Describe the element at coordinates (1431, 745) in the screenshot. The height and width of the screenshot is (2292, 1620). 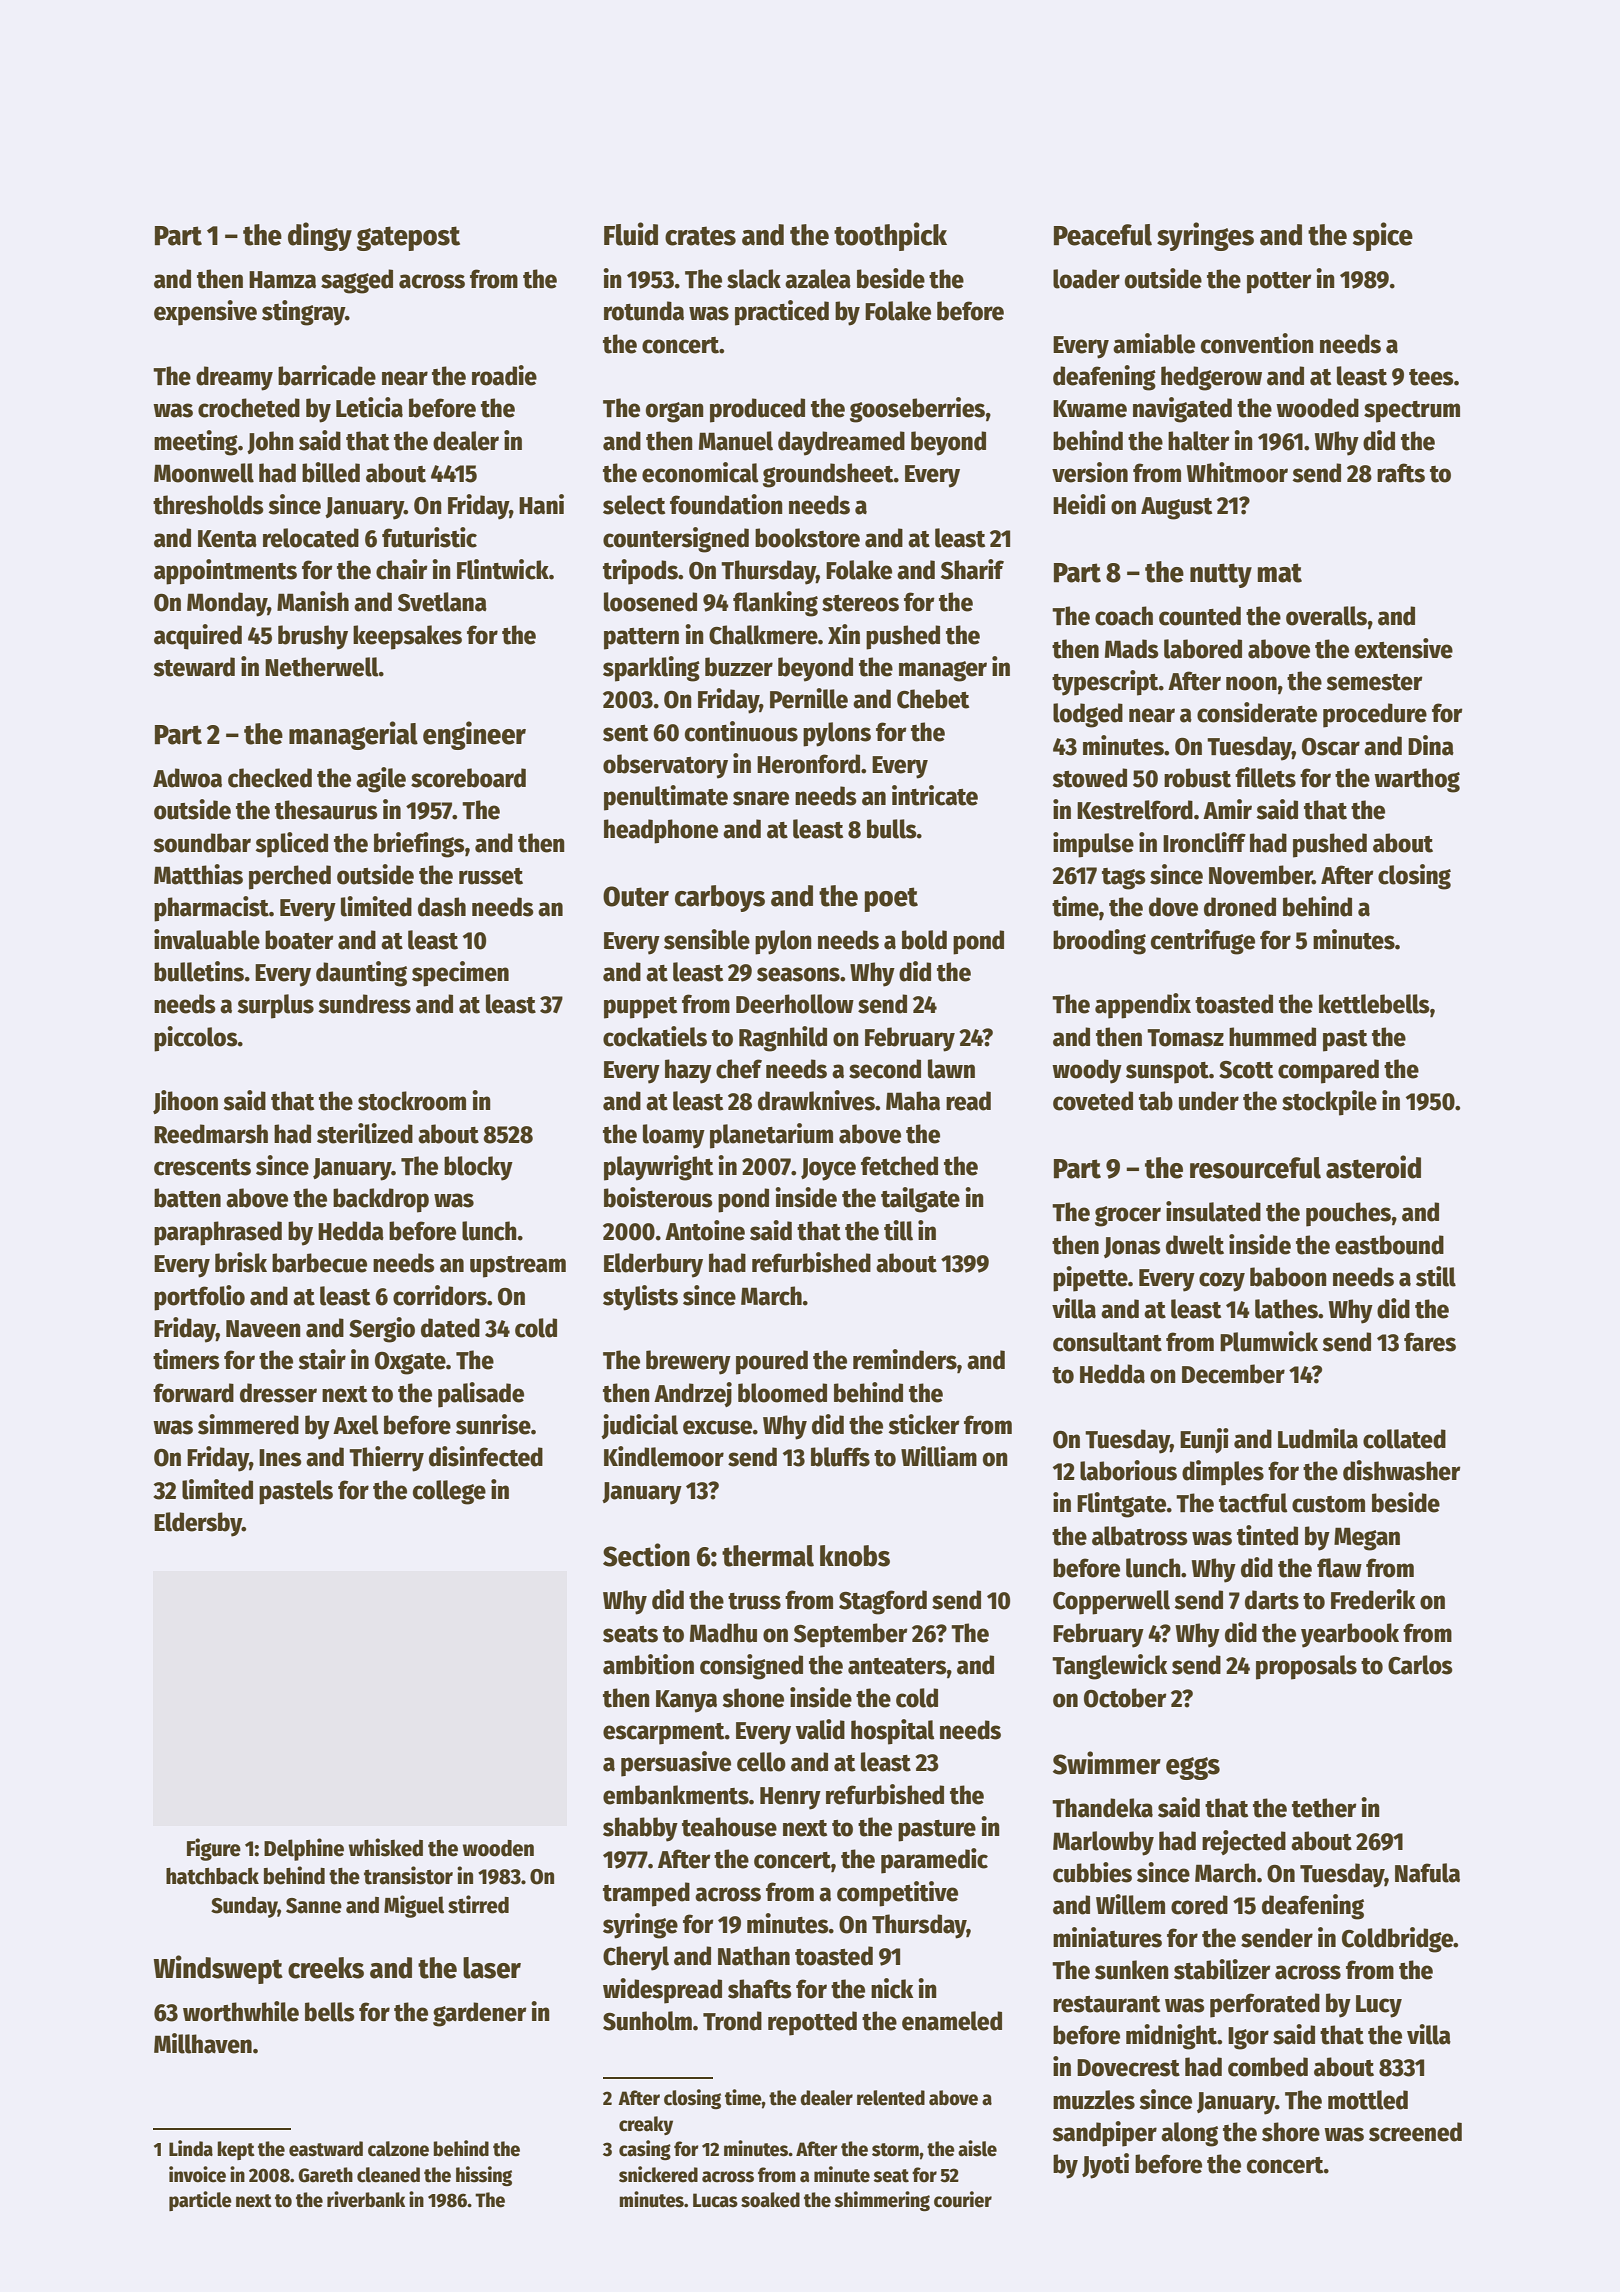
I see `Dina` at that location.
